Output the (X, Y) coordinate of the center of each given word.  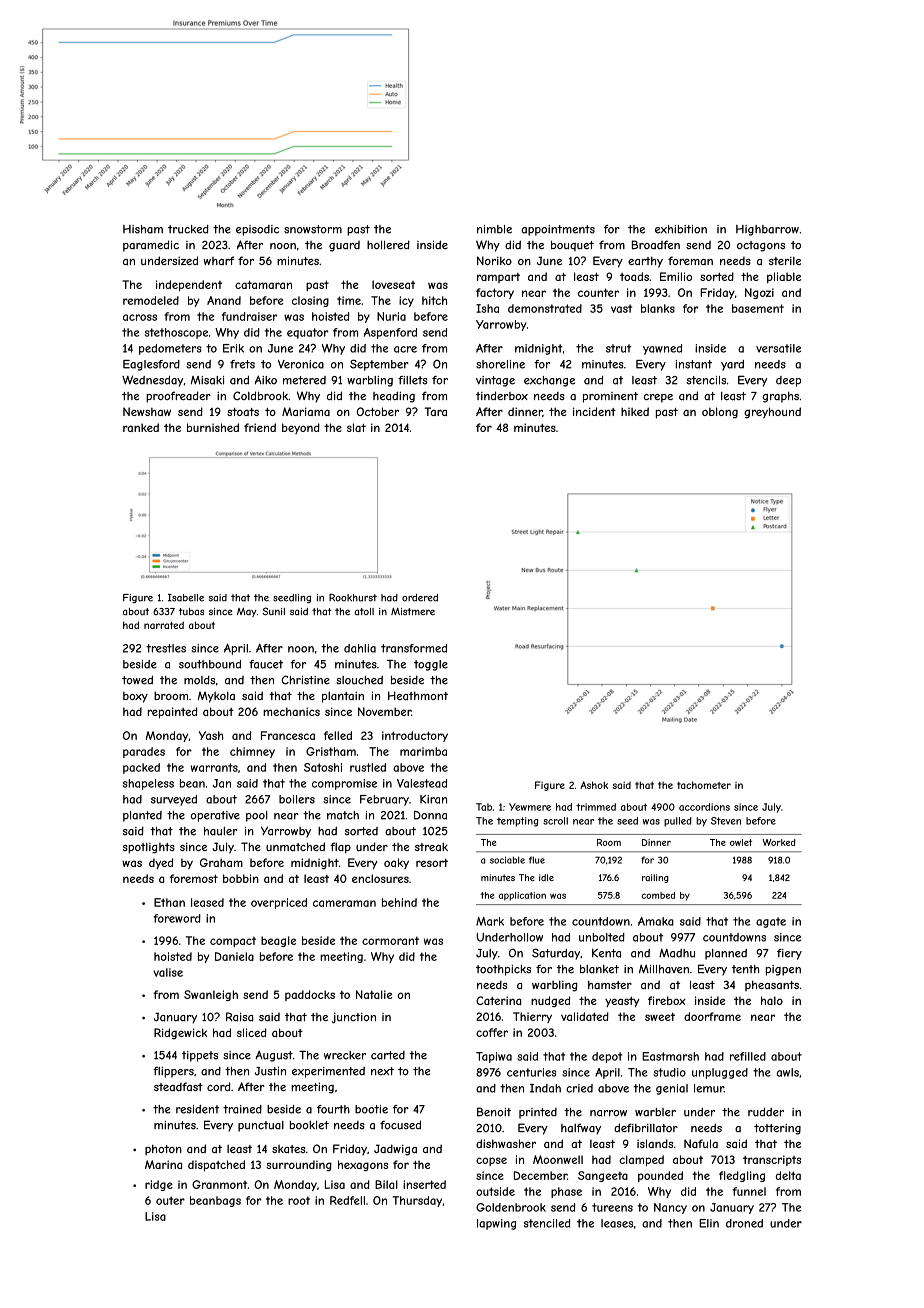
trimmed (596, 807)
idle (546, 877)
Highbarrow (767, 230)
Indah (545, 1088)
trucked (188, 229)
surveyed (174, 800)
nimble (494, 229)
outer (170, 1200)
